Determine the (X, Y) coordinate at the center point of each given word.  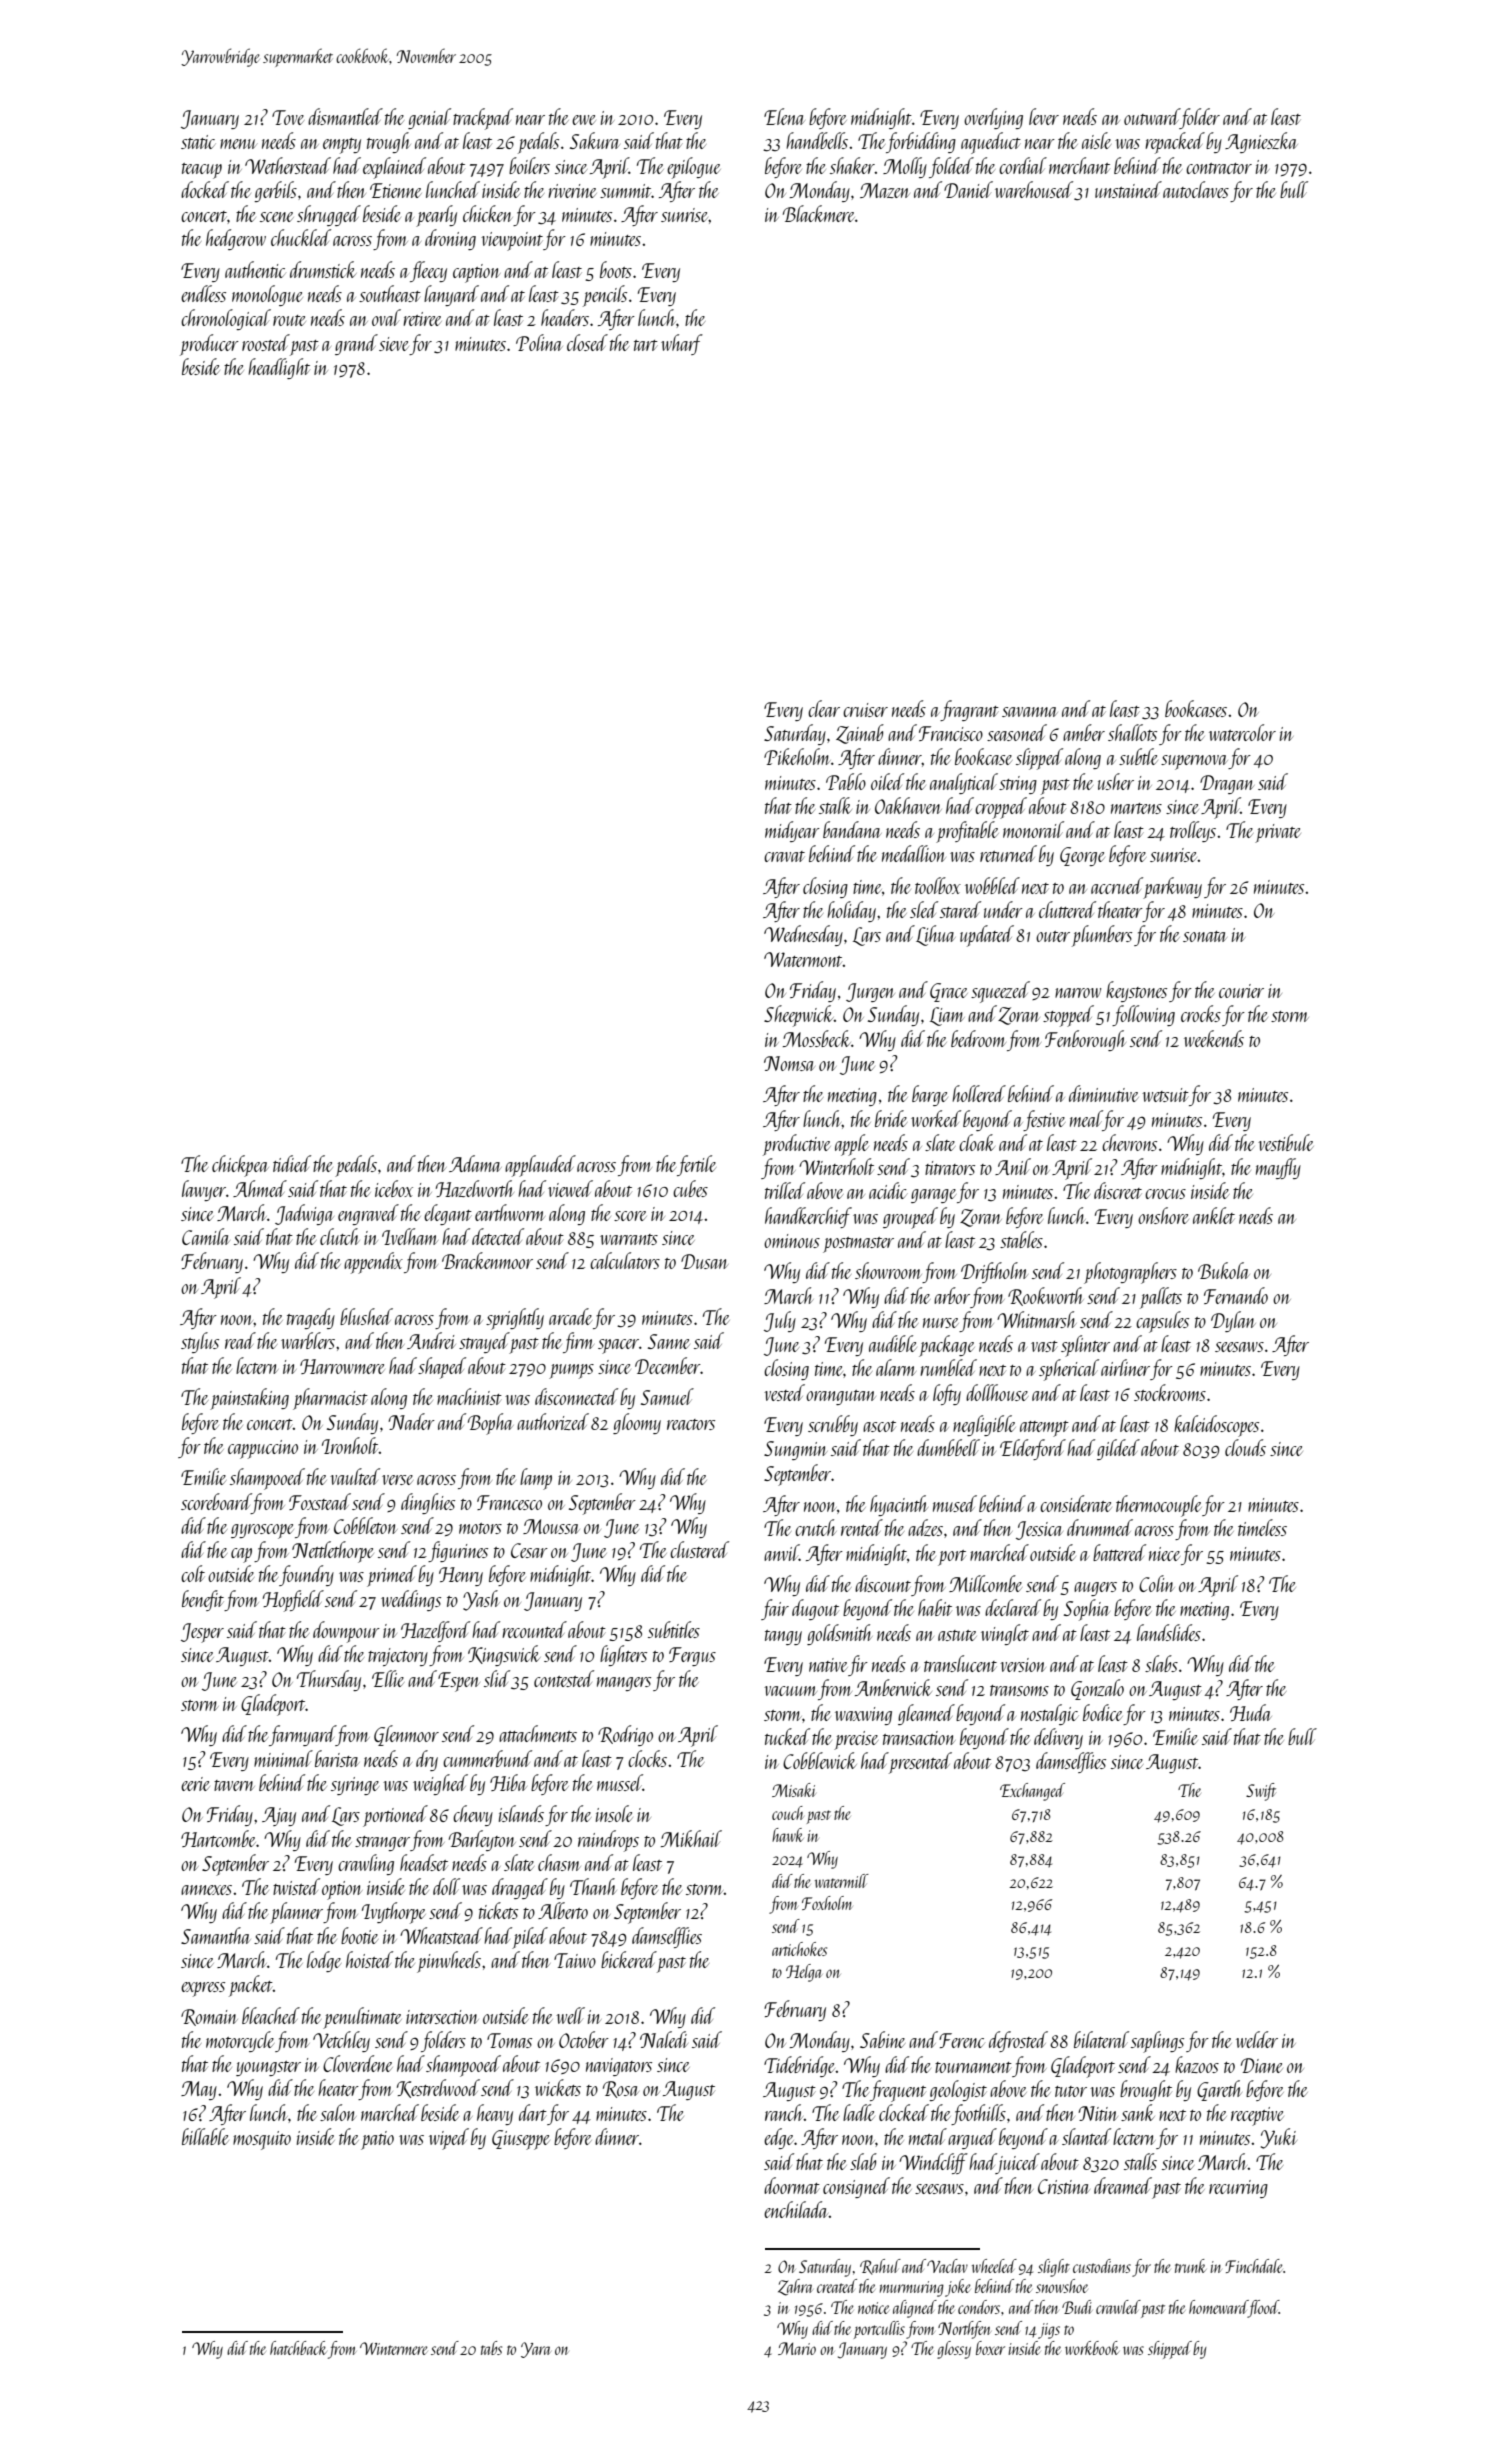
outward (1152, 116)
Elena (784, 116)
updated (987, 936)
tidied (292, 1163)
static (198, 142)
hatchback (298, 2348)
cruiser (865, 710)
